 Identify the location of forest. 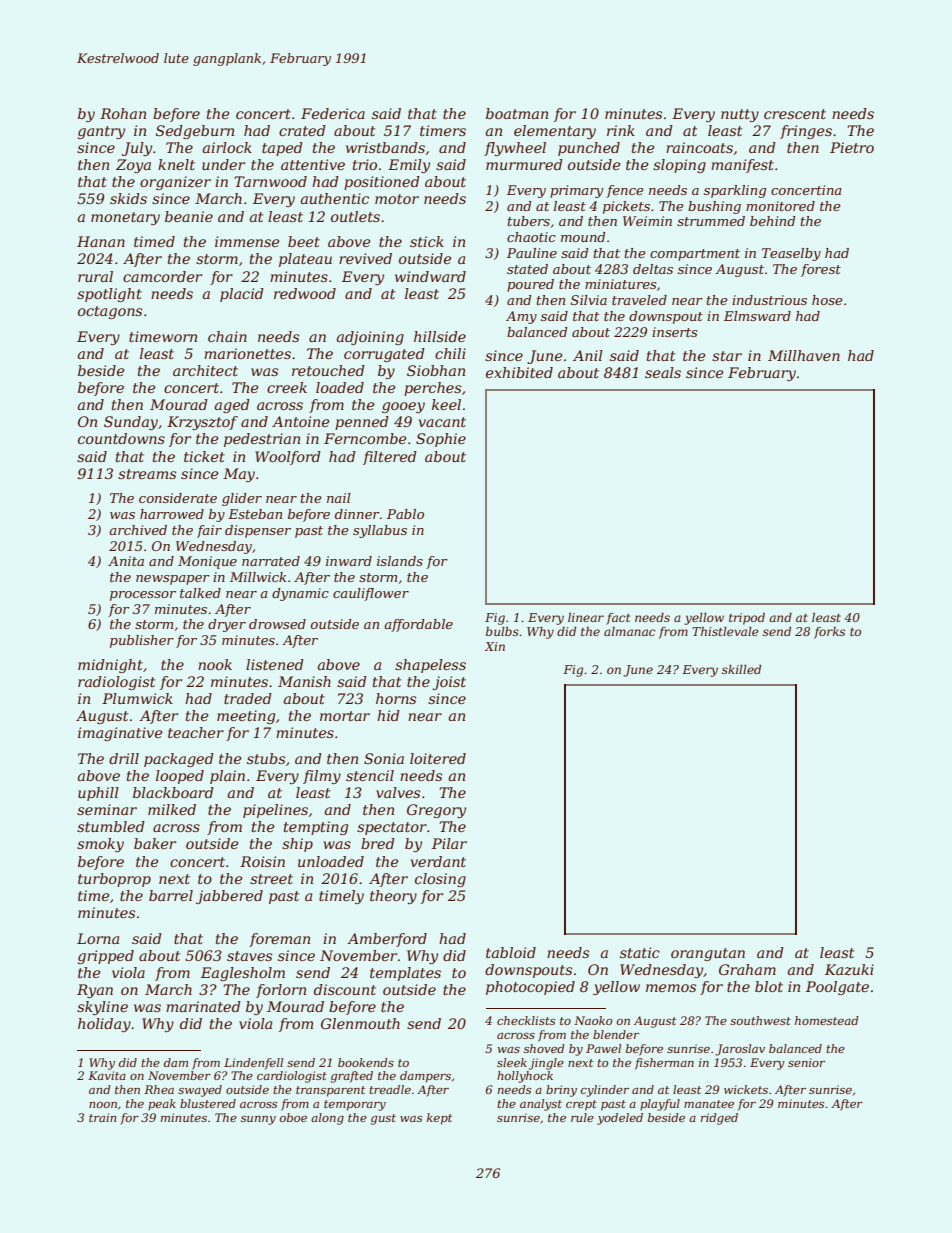
(821, 270).
